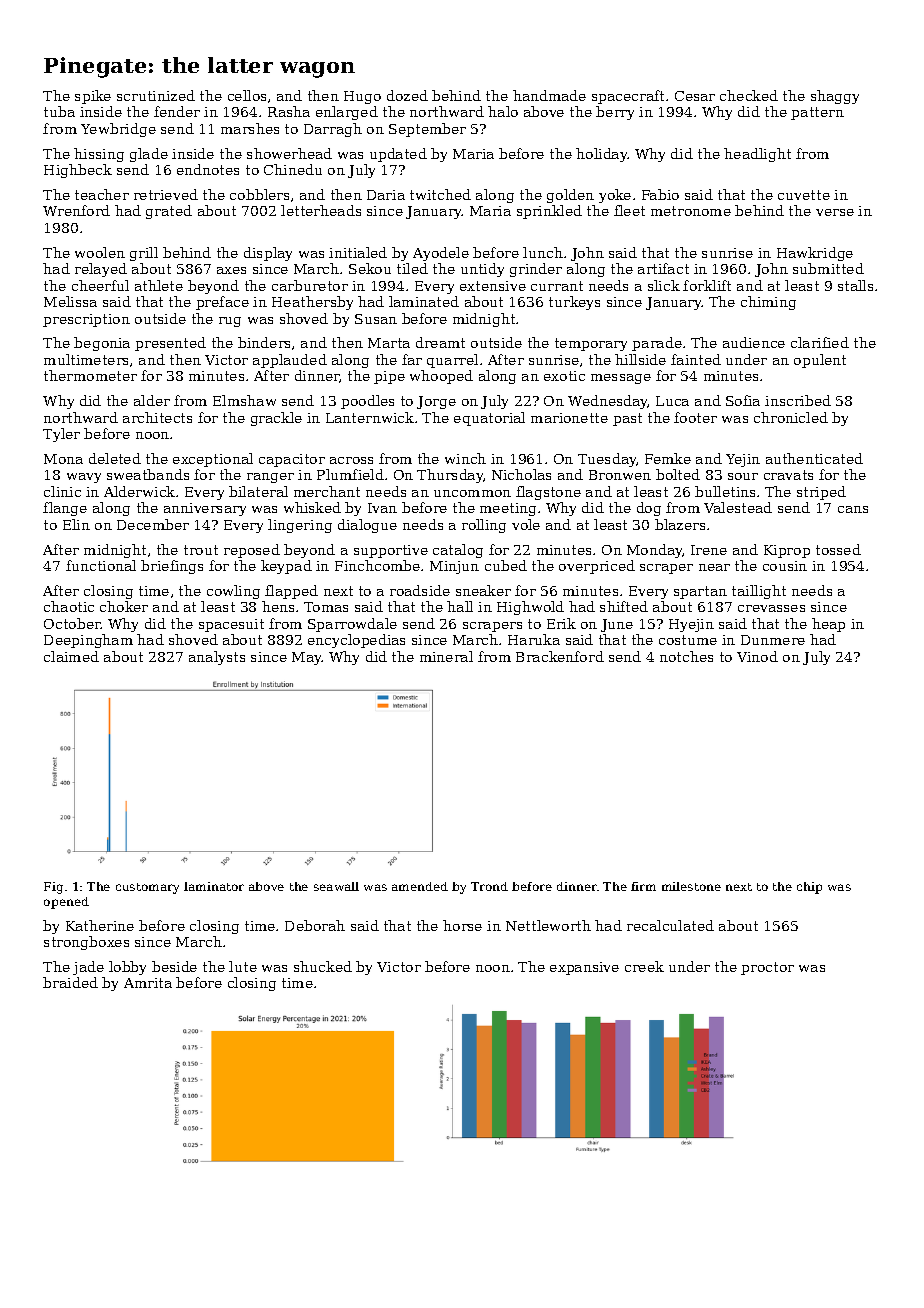 The height and width of the screenshot is (1308, 924). I want to click on Highbeck, so click(78, 171).
